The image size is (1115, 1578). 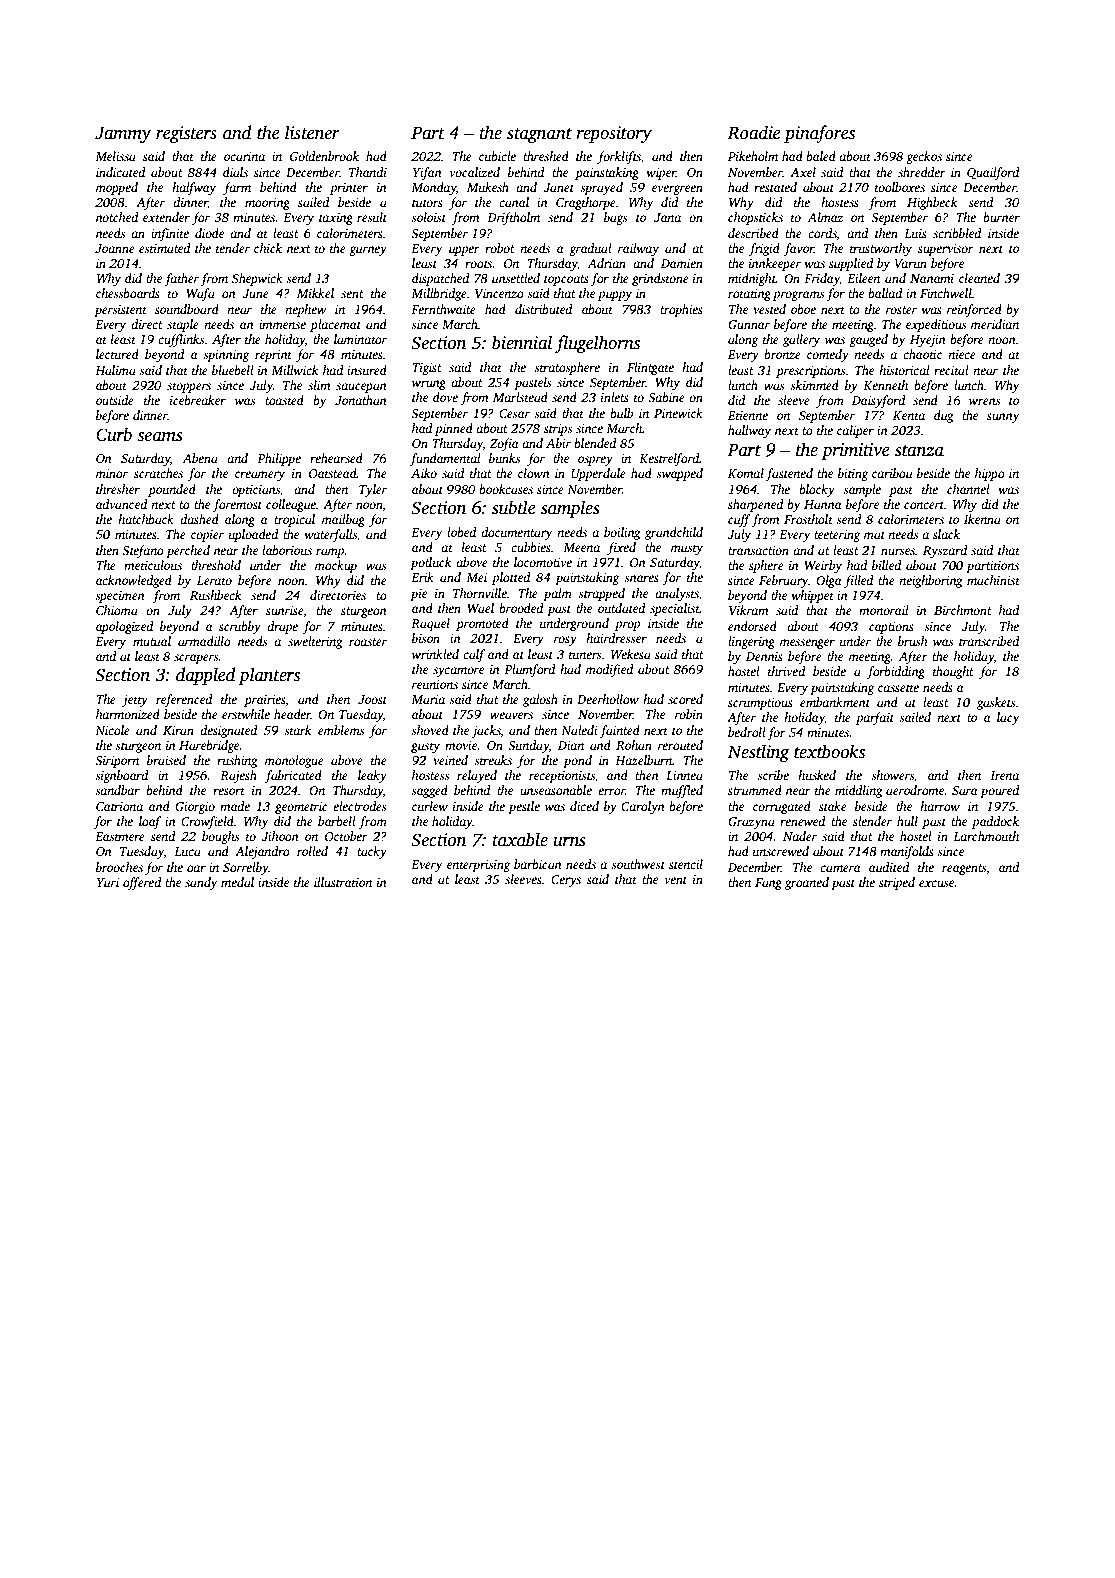 What do you see at coordinates (312, 132) in the document?
I see `listener` at bounding box center [312, 132].
